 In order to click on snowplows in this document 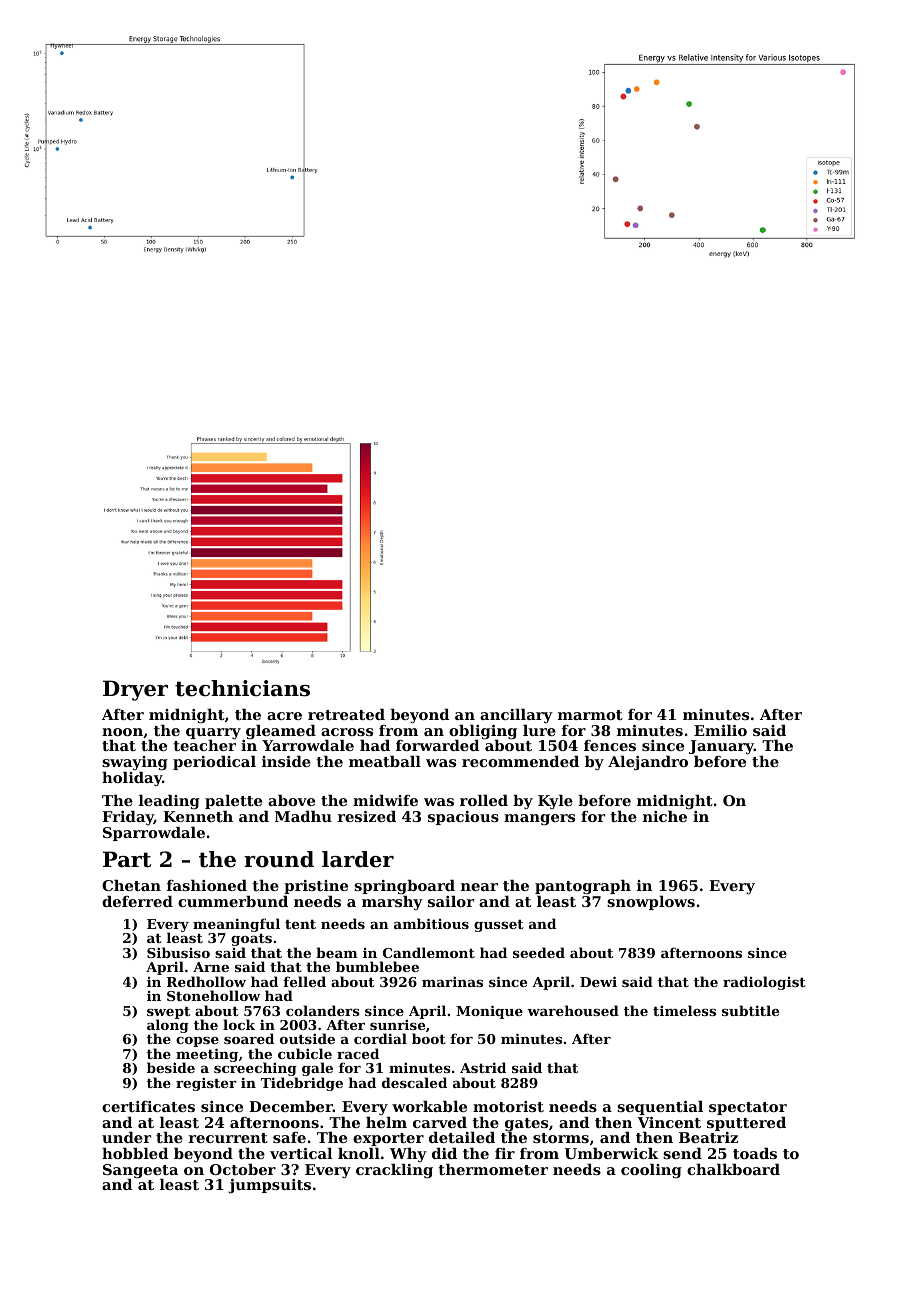, I will do `click(651, 903)`.
